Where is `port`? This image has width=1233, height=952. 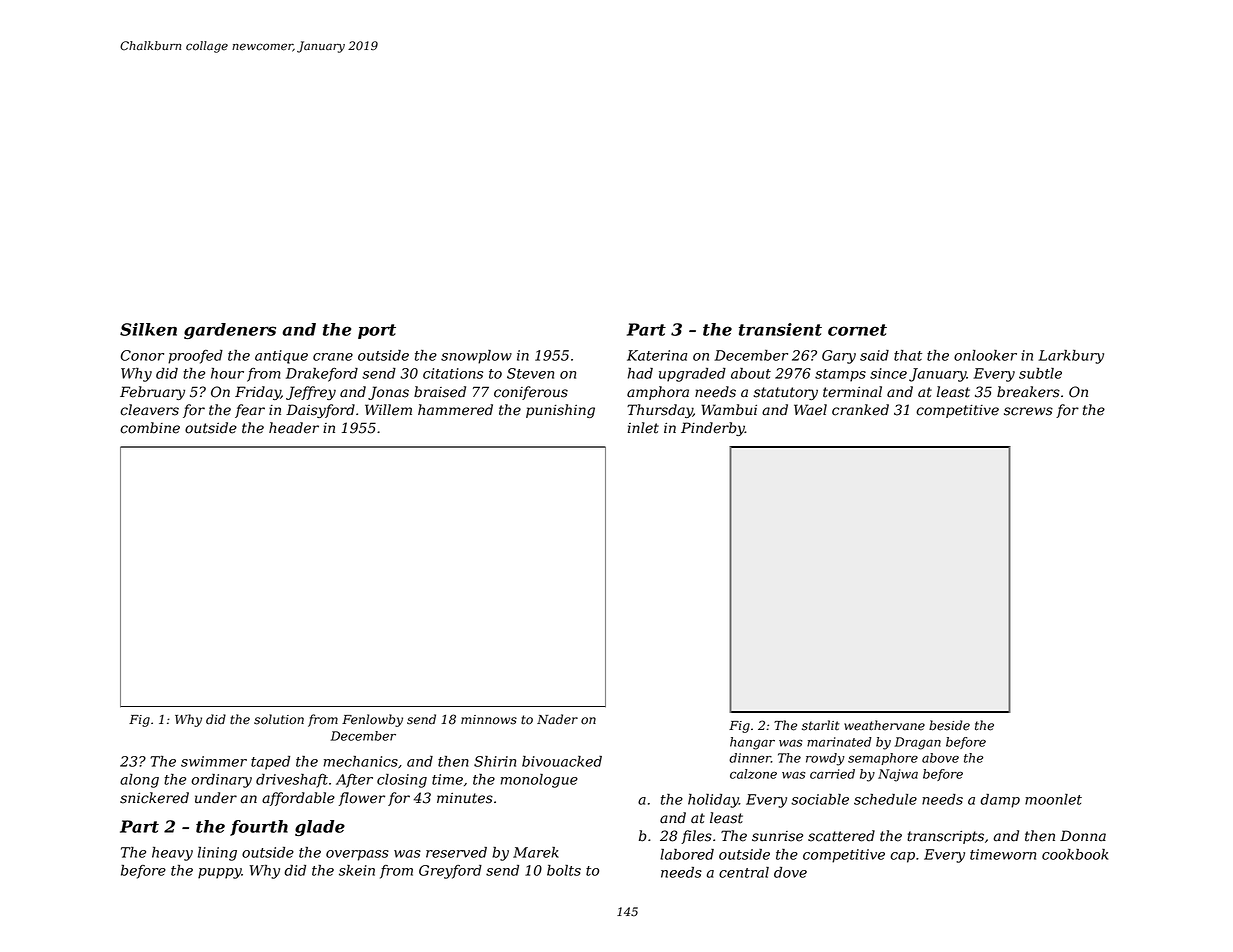
port is located at coordinates (377, 331).
